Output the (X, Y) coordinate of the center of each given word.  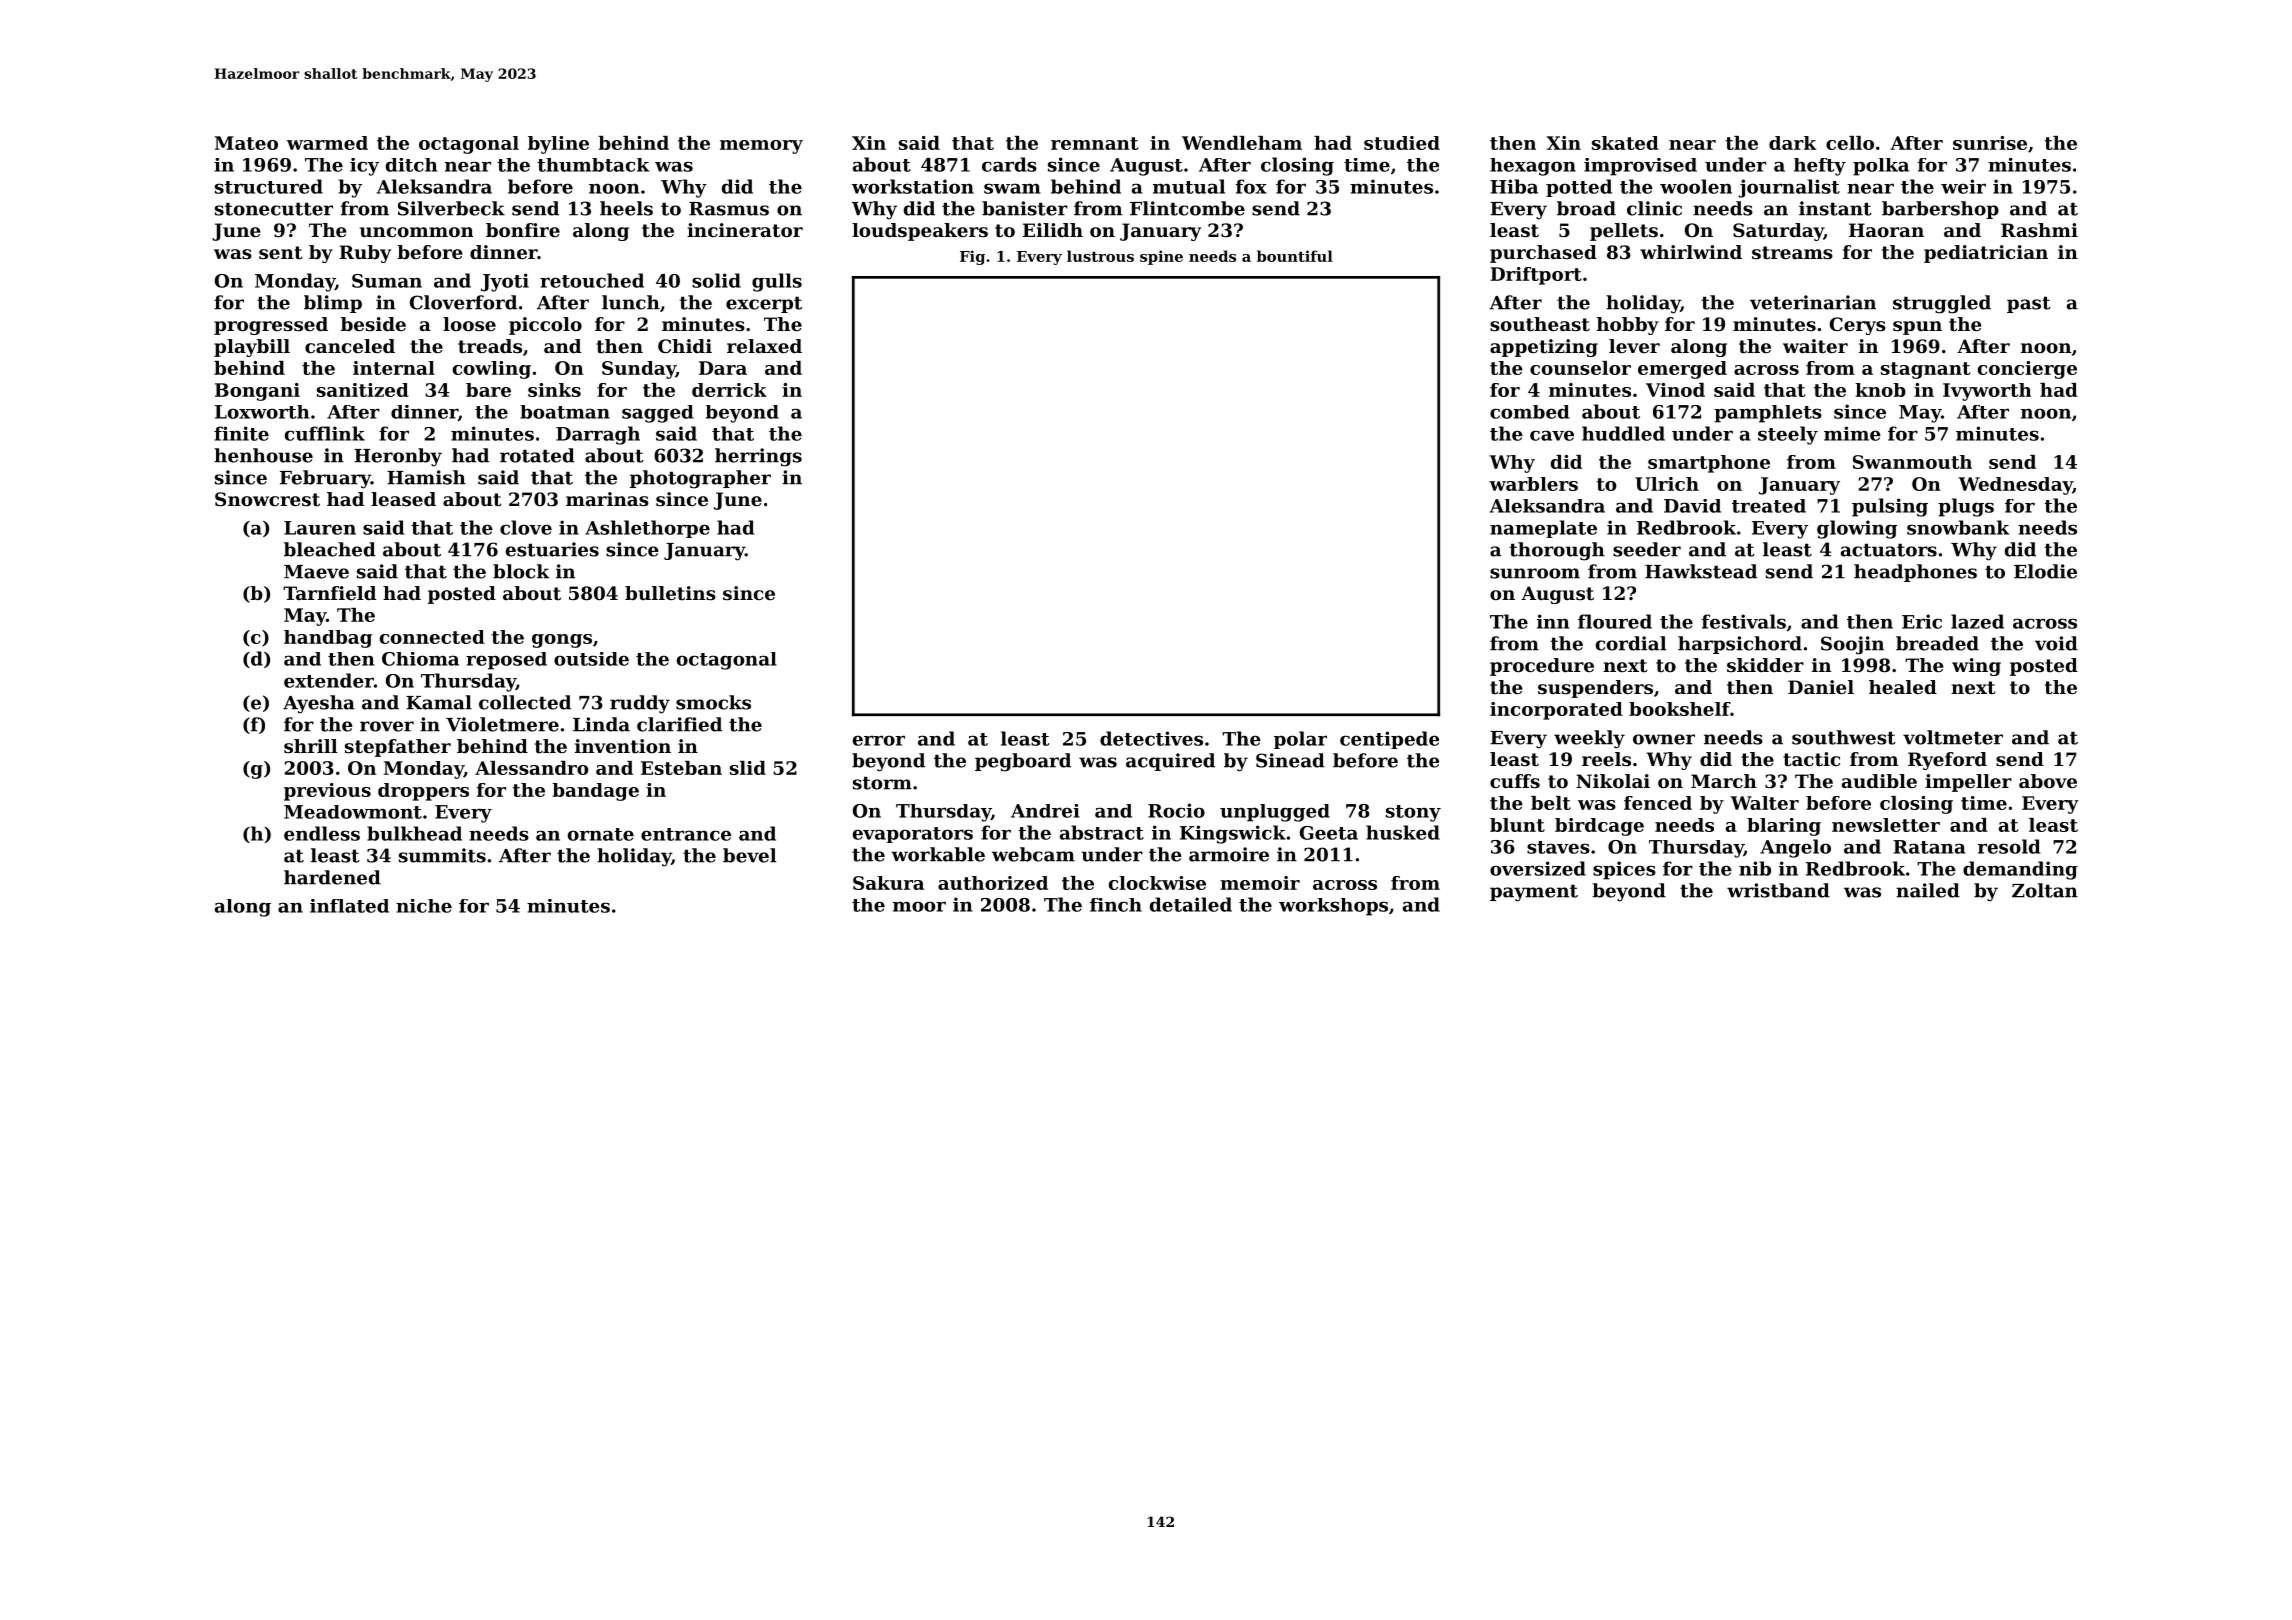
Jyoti (505, 282)
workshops (1333, 907)
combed (1529, 412)
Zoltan (2045, 890)
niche (424, 906)
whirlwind (1691, 252)
